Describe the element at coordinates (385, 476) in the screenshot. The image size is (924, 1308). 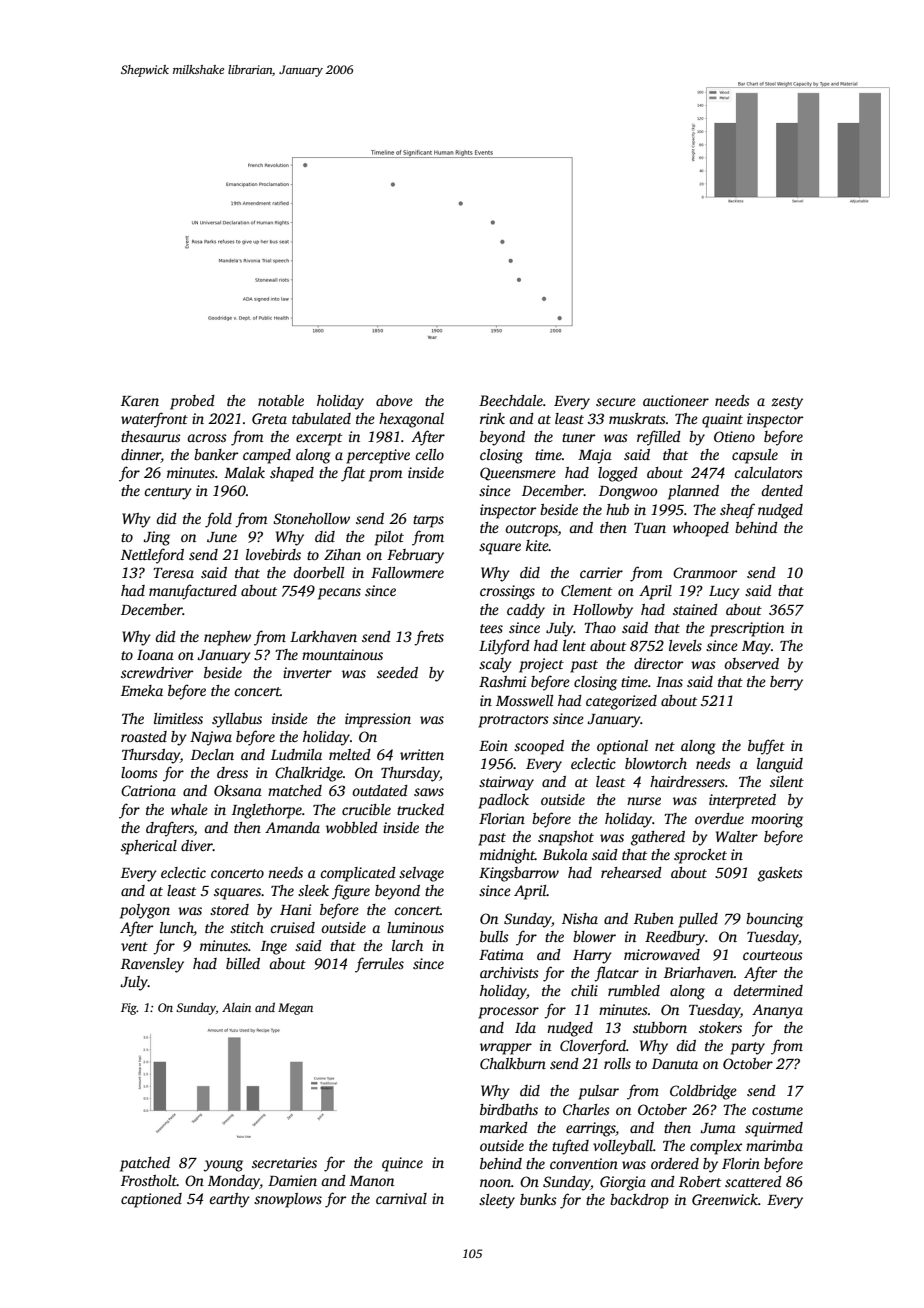
I see `prom` at that location.
